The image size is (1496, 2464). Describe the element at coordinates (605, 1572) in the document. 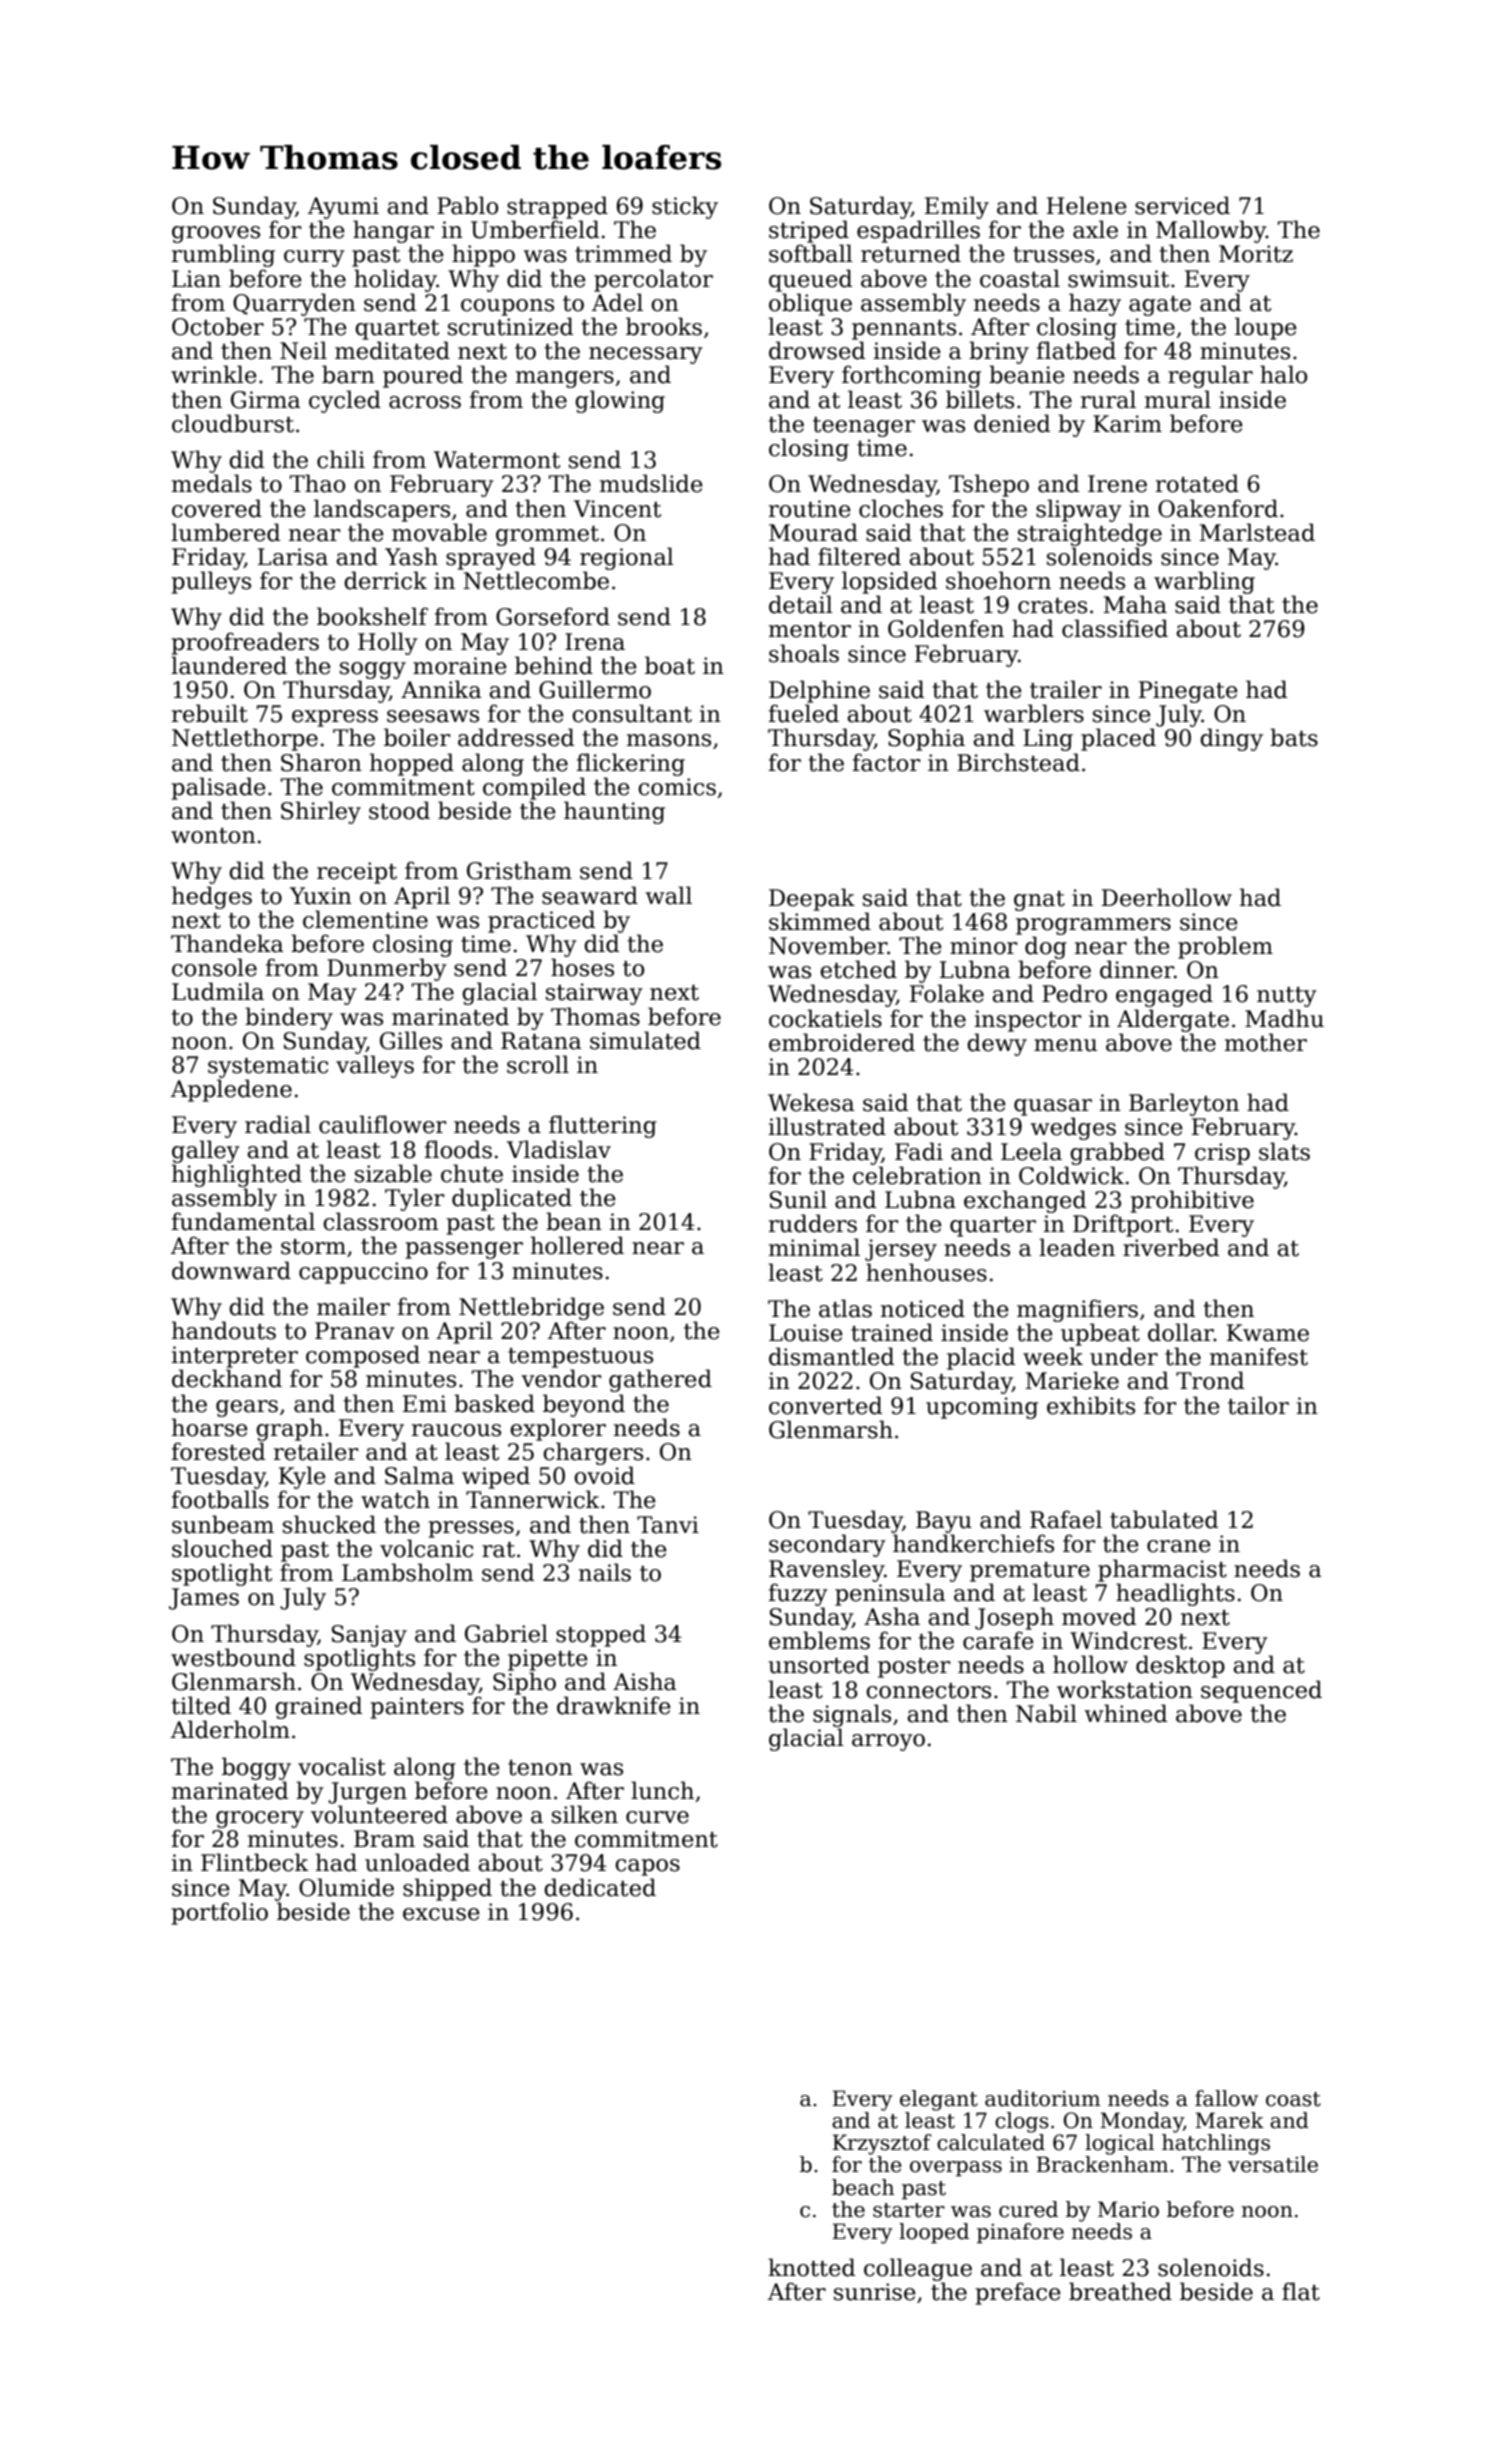

I see `nails` at that location.
